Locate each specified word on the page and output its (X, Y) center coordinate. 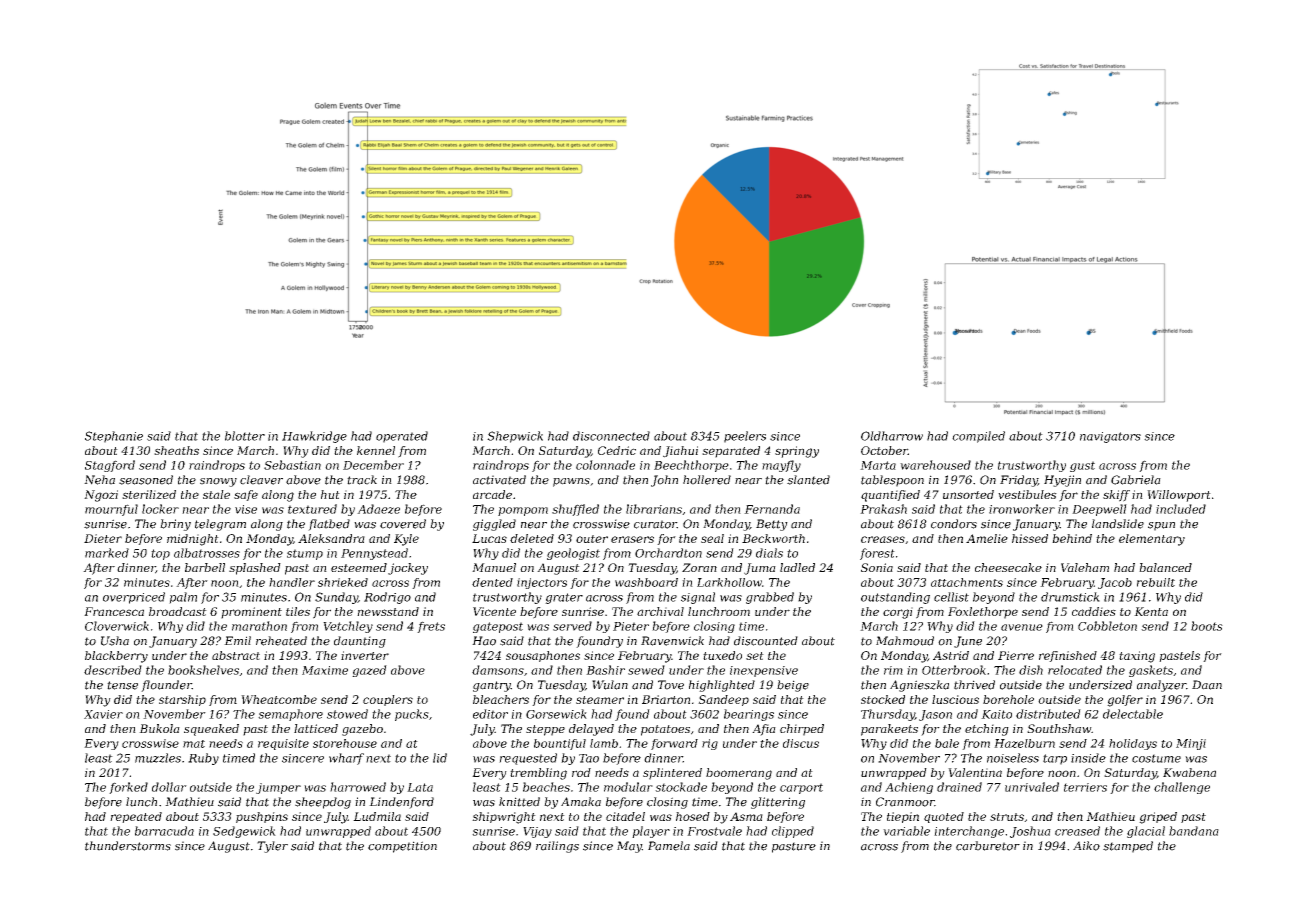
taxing (1137, 657)
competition (402, 847)
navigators (1110, 437)
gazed (369, 671)
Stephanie (114, 437)
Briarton (666, 699)
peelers (745, 437)
